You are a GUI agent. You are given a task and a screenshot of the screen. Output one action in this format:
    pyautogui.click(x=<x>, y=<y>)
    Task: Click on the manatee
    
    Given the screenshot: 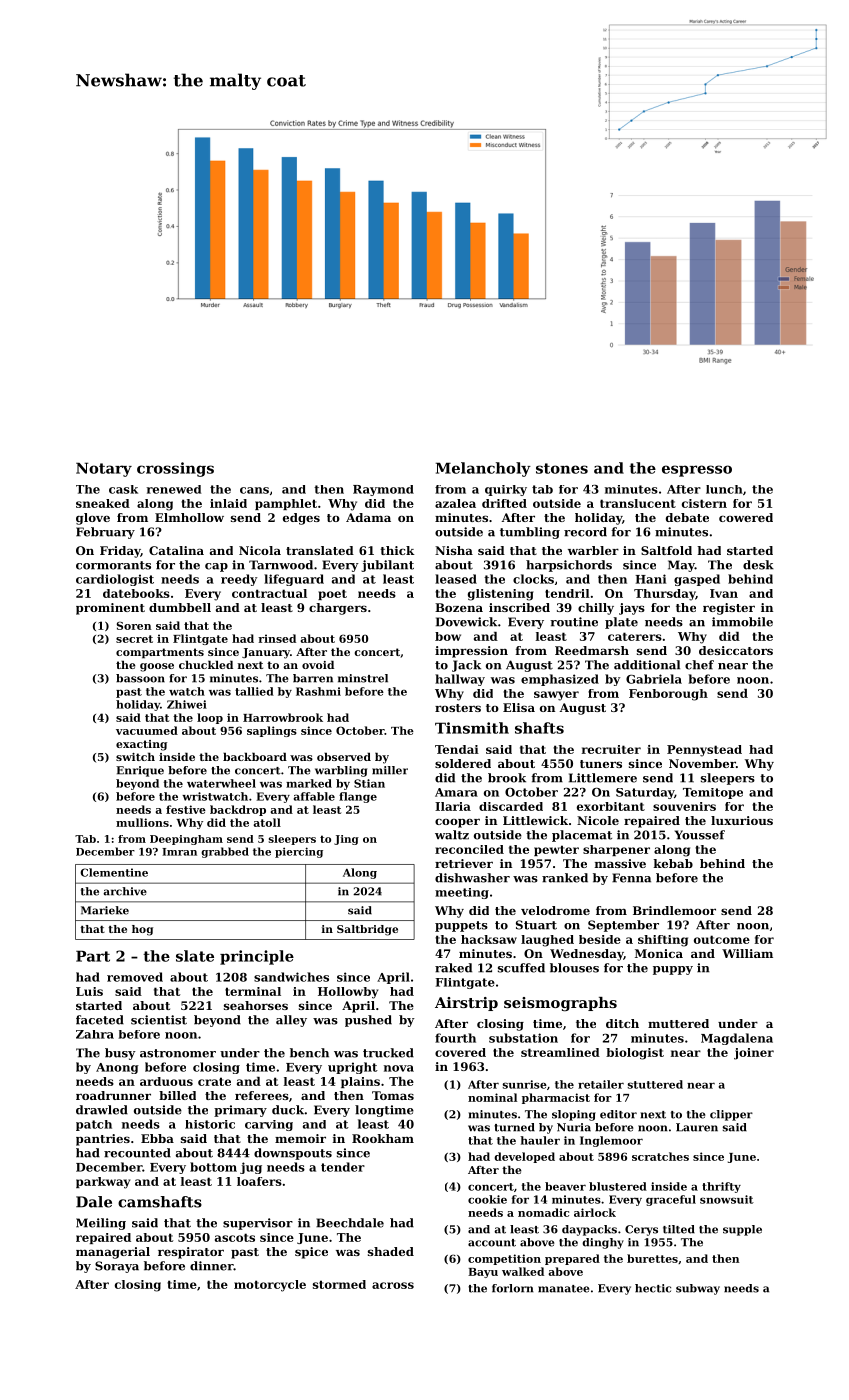 What is the action you would take?
    pyautogui.click(x=563, y=1289)
